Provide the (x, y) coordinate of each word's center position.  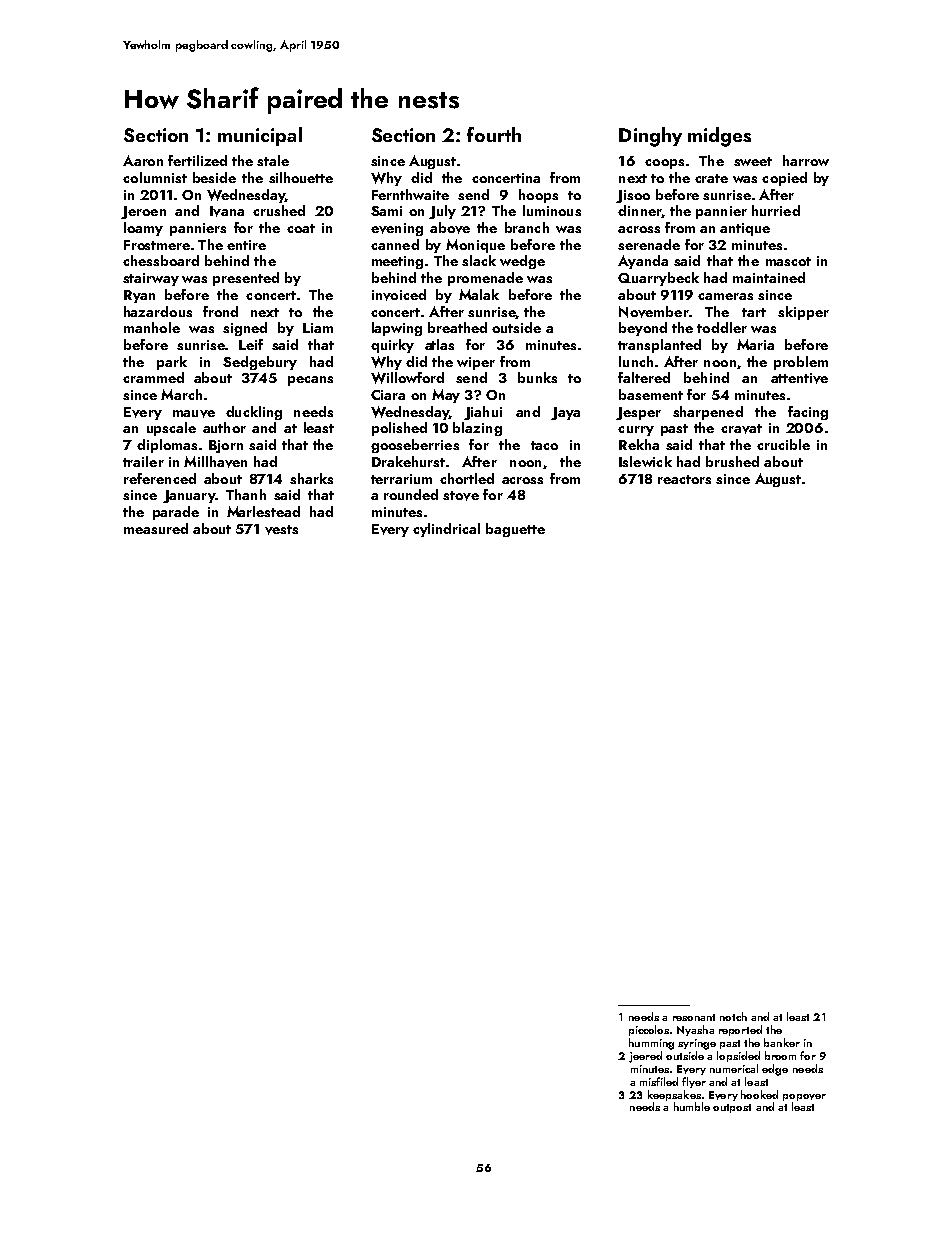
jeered (645, 1057)
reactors (684, 479)
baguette (515, 530)
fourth (494, 134)
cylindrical (446, 530)
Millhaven (215, 462)
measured (156, 528)
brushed (732, 461)
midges (719, 137)
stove (461, 496)
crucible (783, 444)
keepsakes (674, 1095)
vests (281, 530)
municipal (260, 136)
